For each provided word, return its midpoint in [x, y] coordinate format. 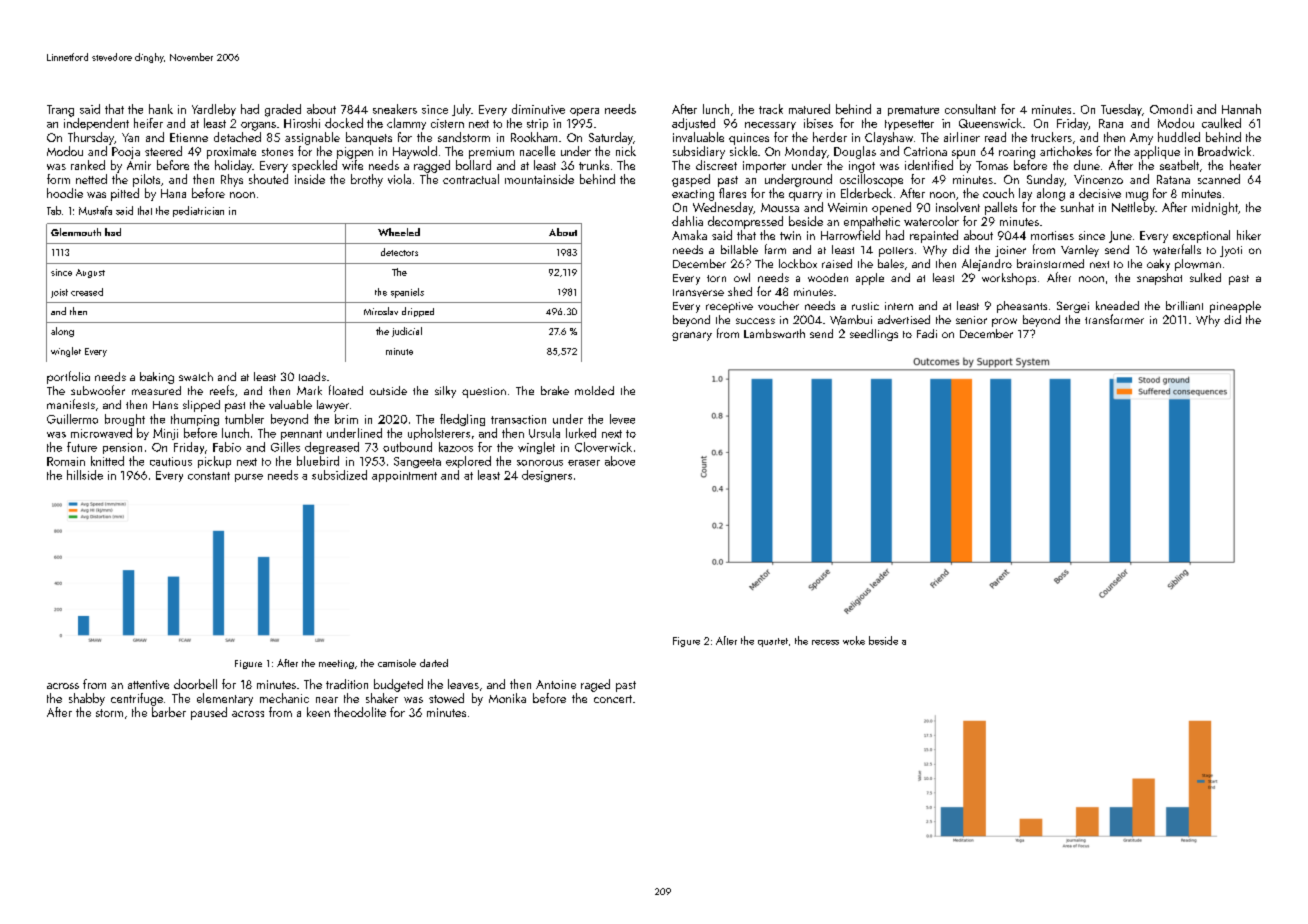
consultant [970, 109]
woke [854, 640]
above [620, 461]
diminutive [538, 109]
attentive [148, 684]
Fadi [927, 333]
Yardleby [214, 110]
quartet [773, 642]
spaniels [407, 293]
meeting [336, 664]
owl [742, 277]
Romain [66, 461]
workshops [1009, 279]
